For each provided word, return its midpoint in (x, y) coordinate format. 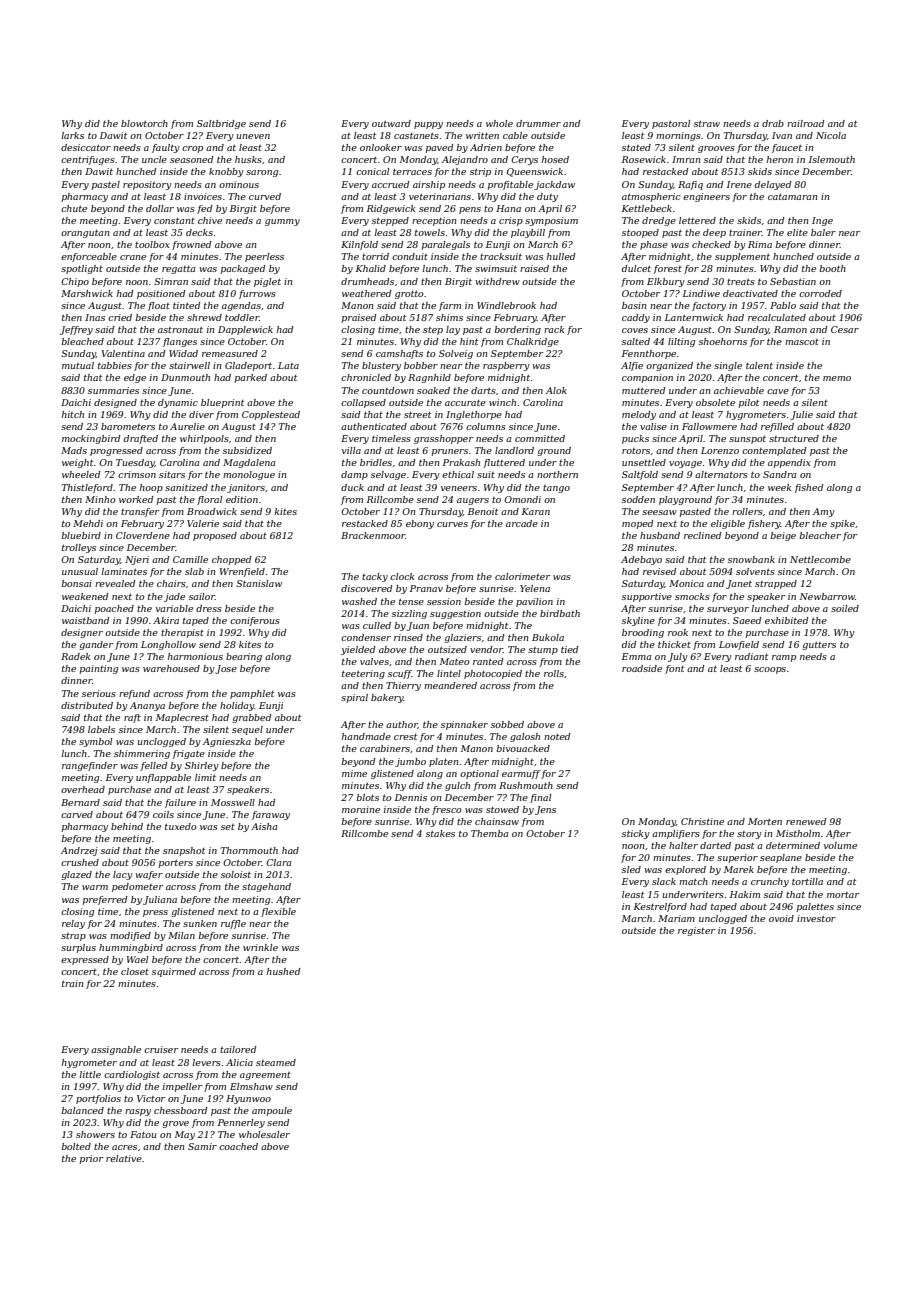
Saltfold (640, 475)
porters (176, 864)
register (696, 931)
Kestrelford (660, 907)
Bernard (80, 802)
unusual (80, 571)
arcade (522, 523)
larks (72, 135)
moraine (361, 809)
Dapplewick (245, 330)
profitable (510, 185)
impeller (182, 1087)
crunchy (770, 882)
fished (808, 488)
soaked (433, 390)
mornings (678, 136)
